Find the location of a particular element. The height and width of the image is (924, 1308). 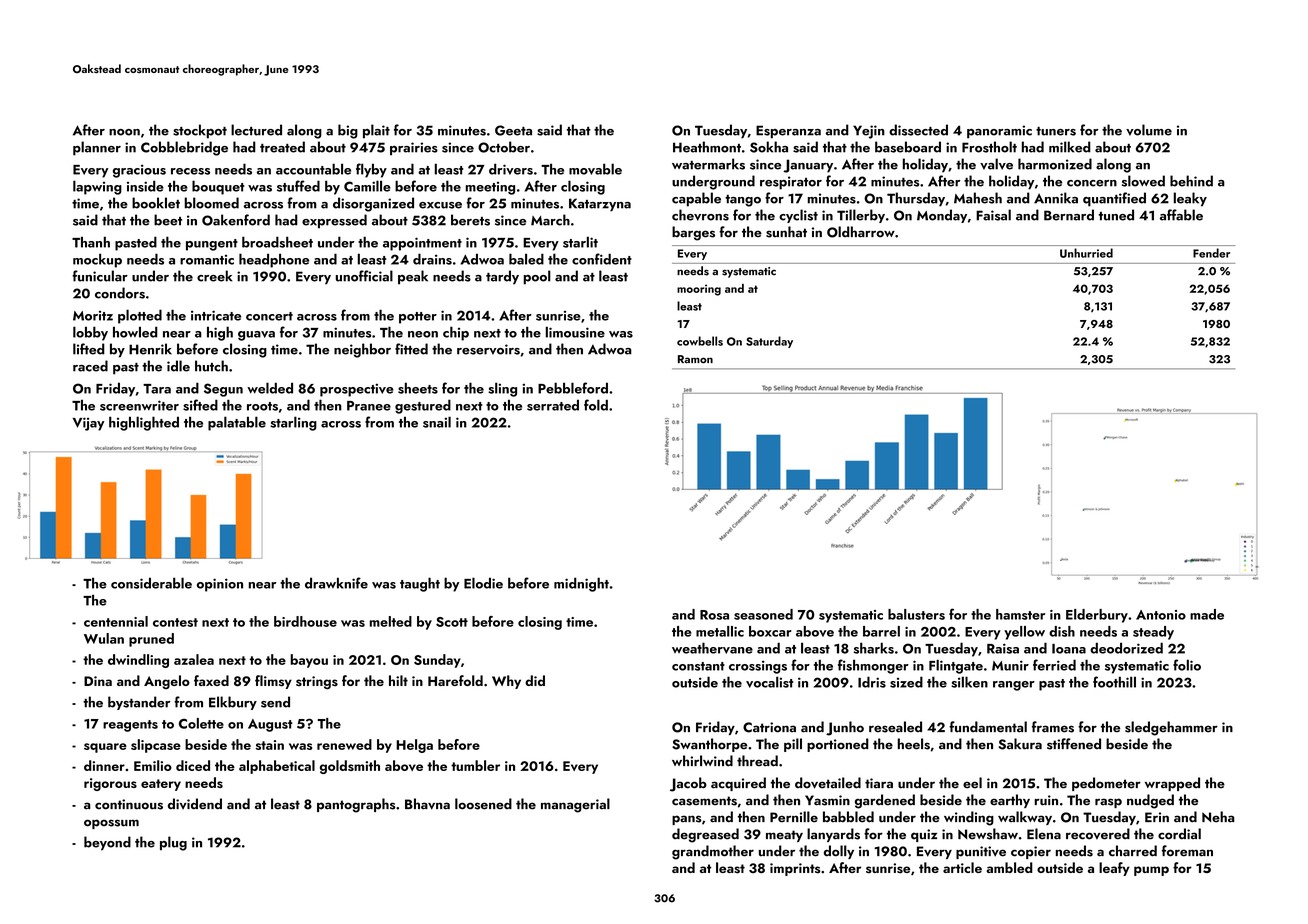

constant is located at coordinates (698, 666).
